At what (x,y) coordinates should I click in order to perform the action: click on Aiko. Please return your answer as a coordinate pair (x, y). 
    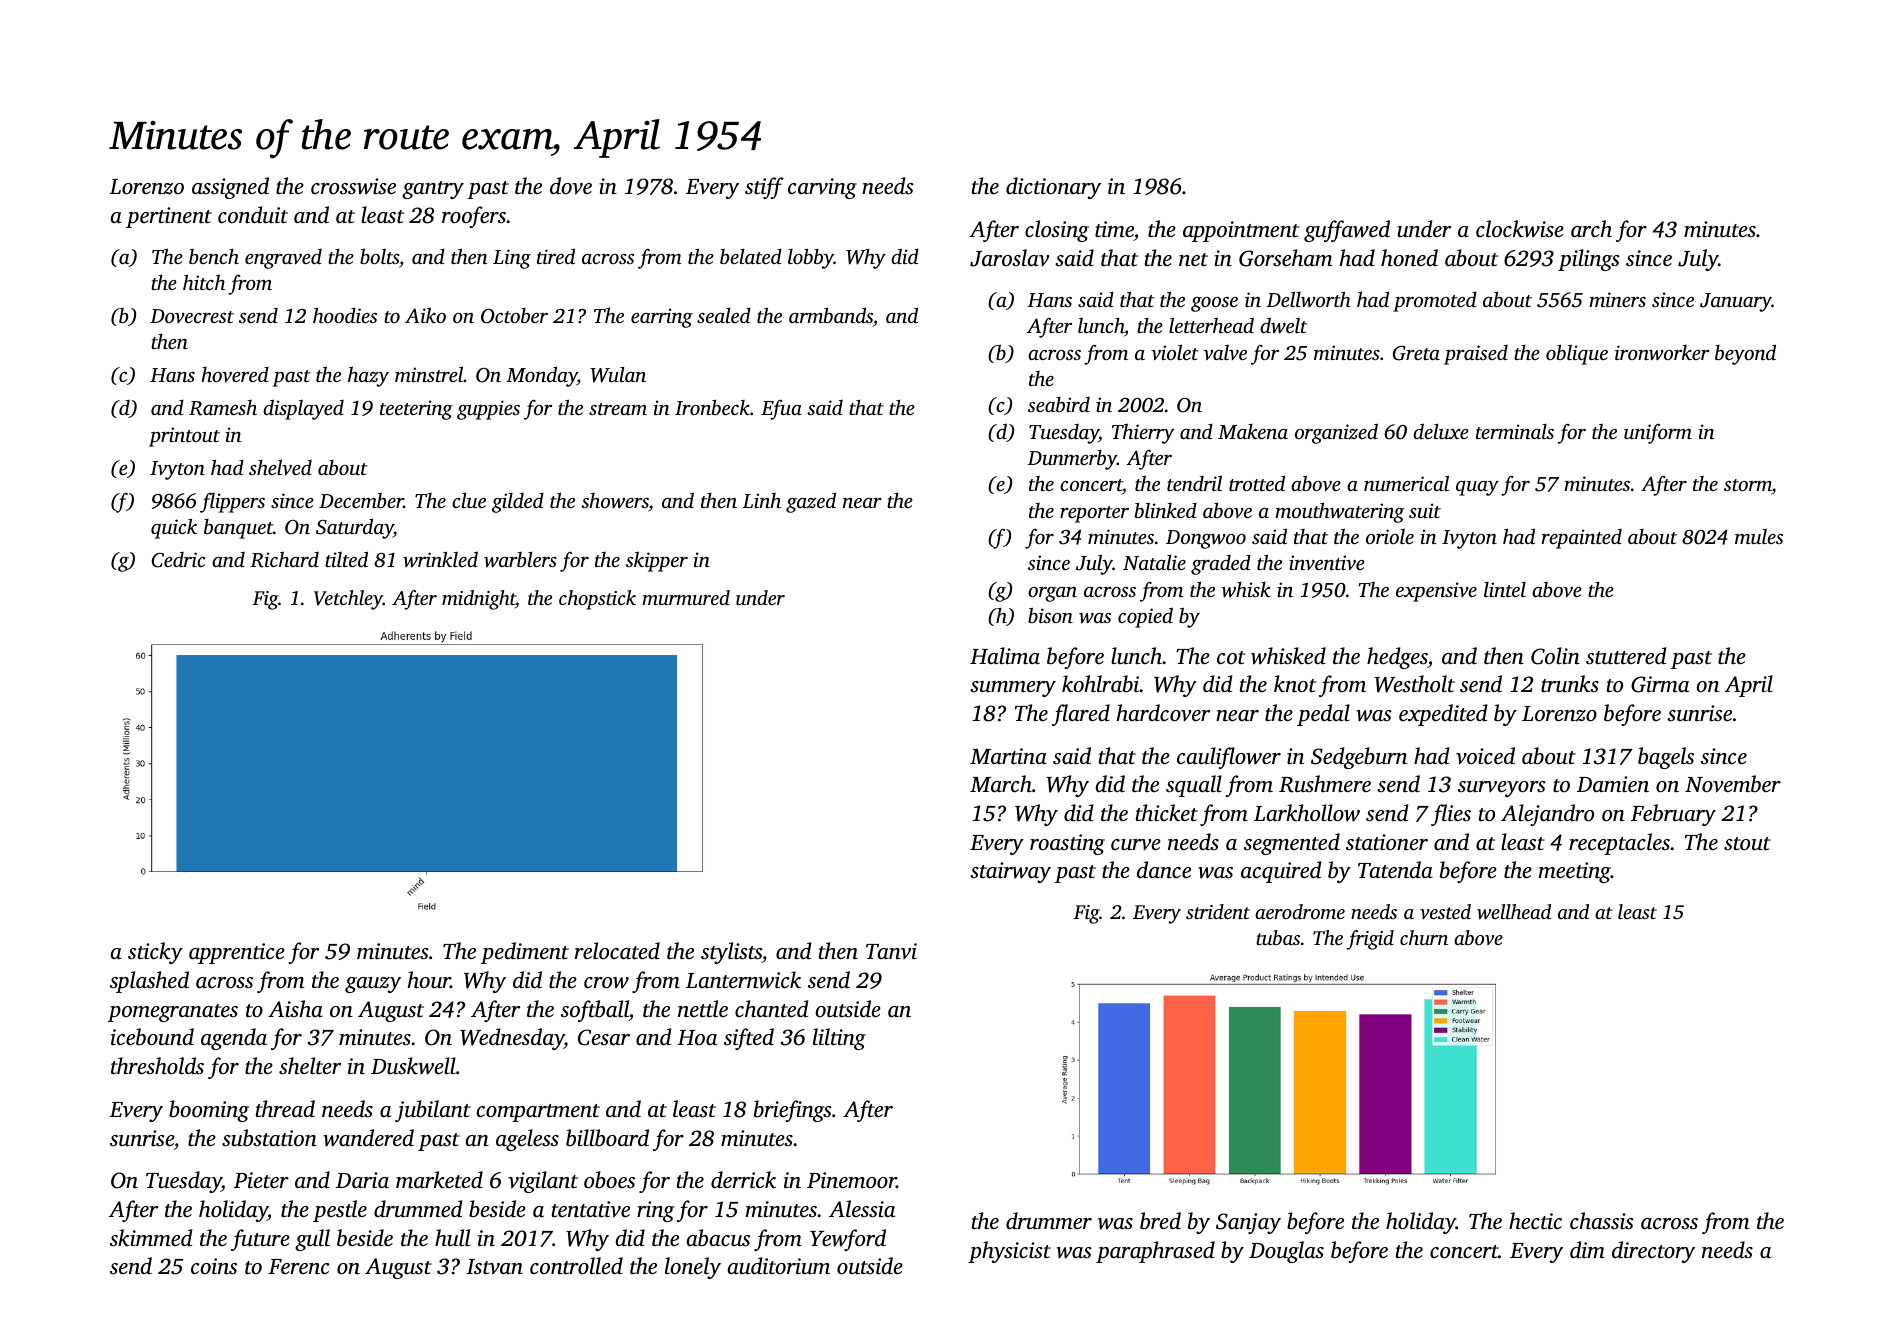
    Looking at the image, I should click on (425, 315).
